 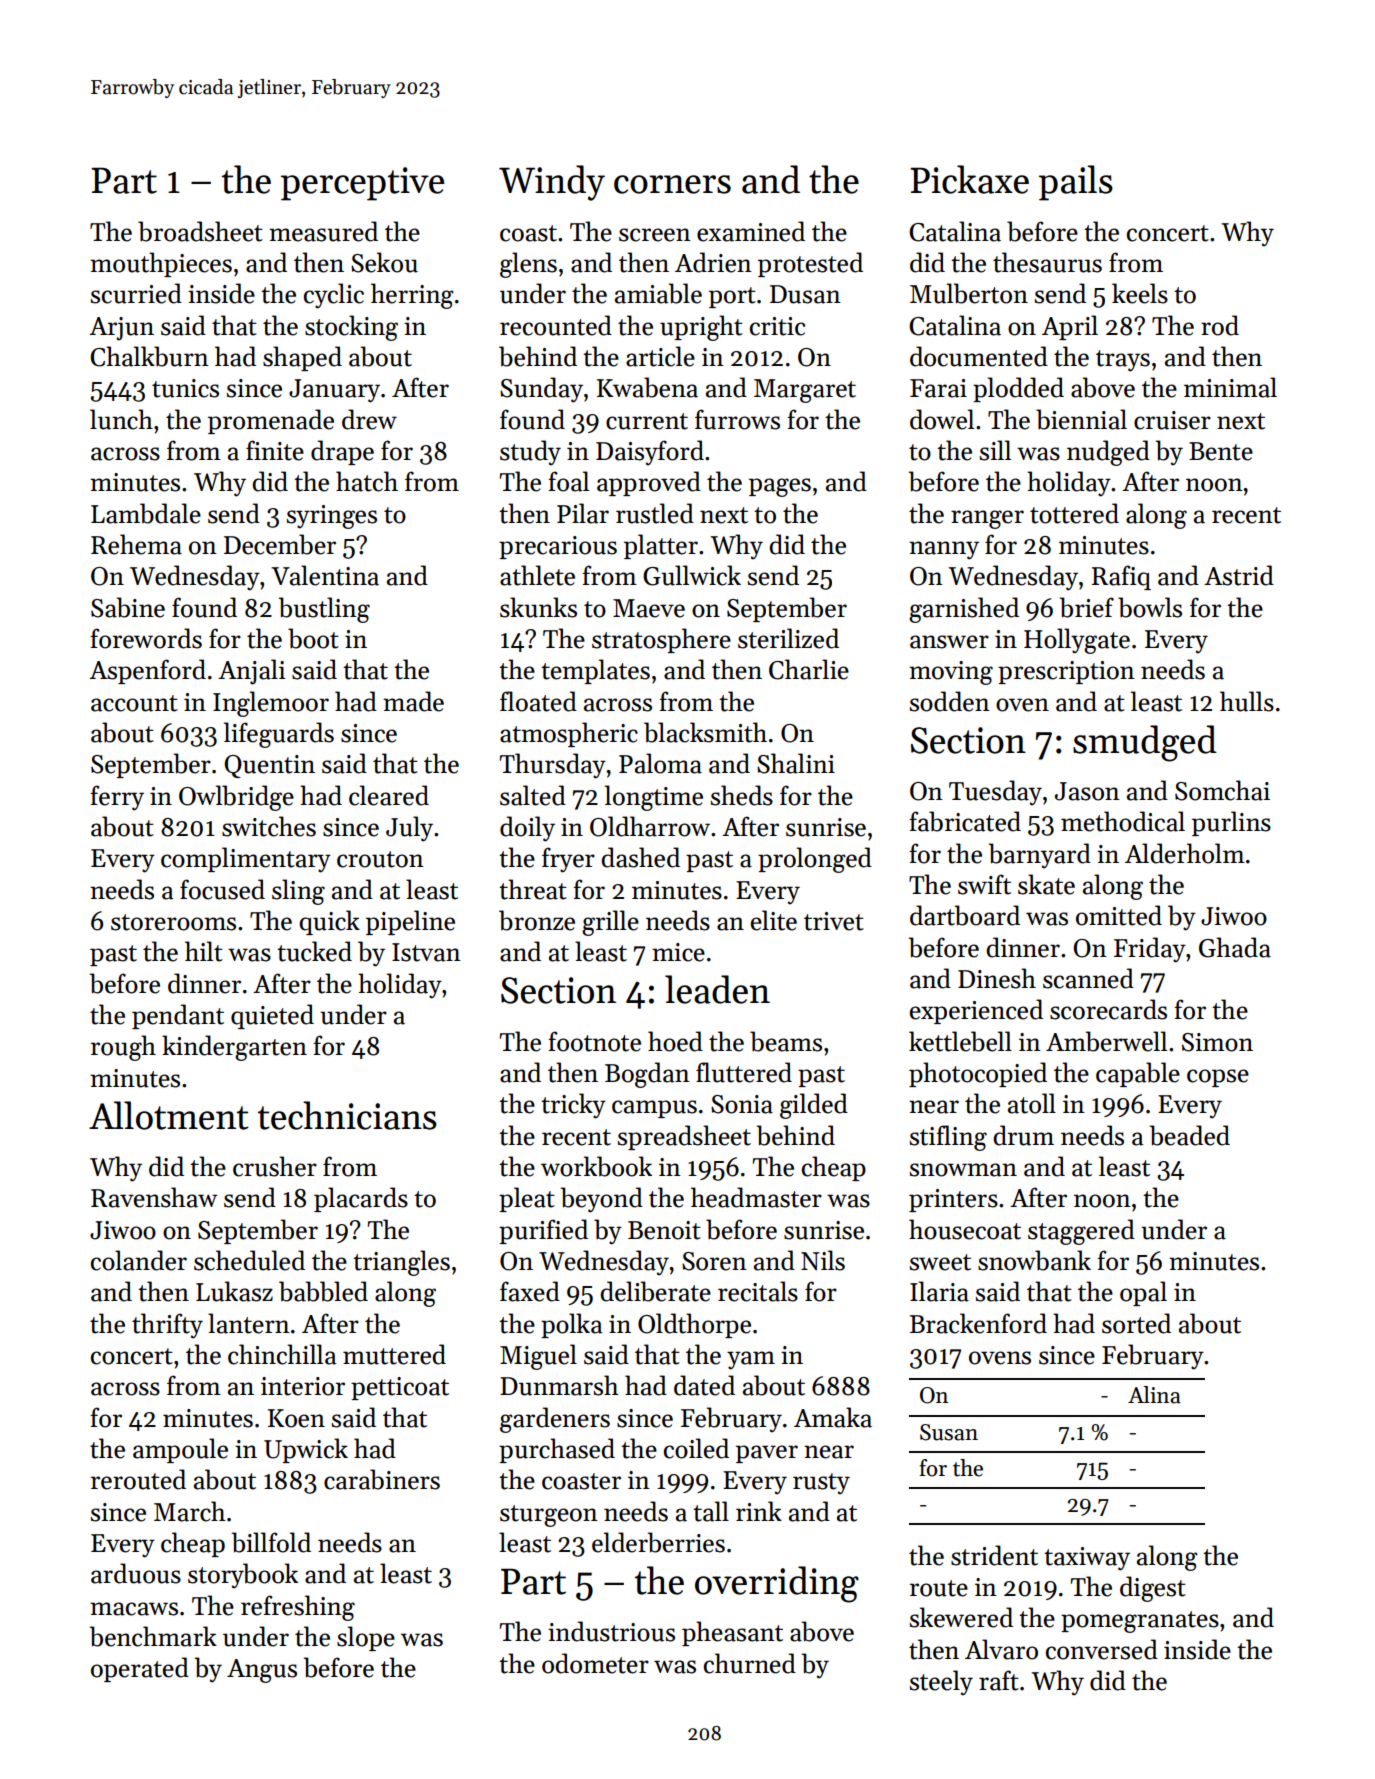 What do you see at coordinates (538, 1357) in the screenshot?
I see `Miguel` at bounding box center [538, 1357].
